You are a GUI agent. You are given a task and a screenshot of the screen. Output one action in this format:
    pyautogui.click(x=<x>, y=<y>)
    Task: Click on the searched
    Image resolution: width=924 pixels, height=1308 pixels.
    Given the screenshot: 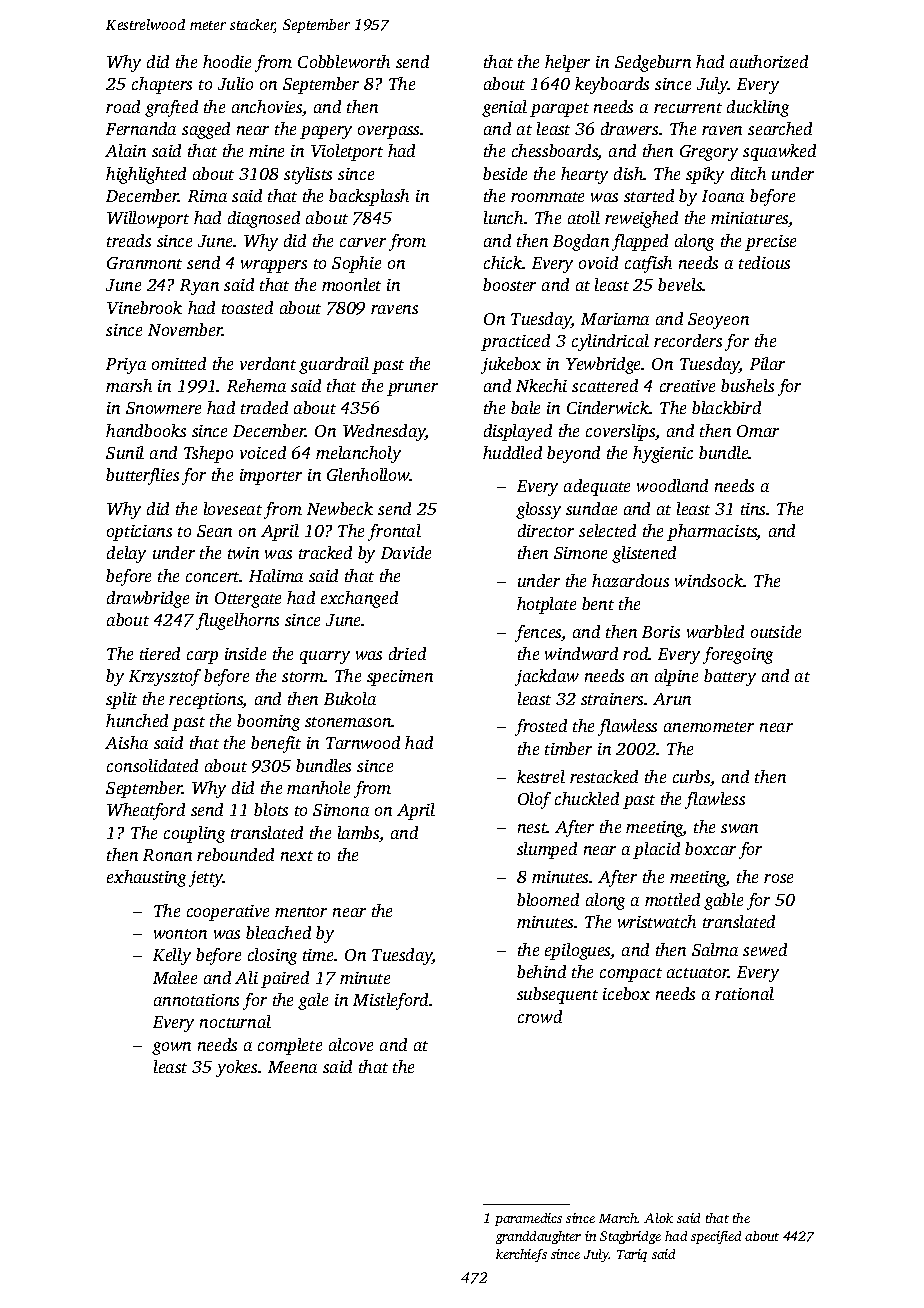 What is the action you would take?
    pyautogui.click(x=780, y=128)
